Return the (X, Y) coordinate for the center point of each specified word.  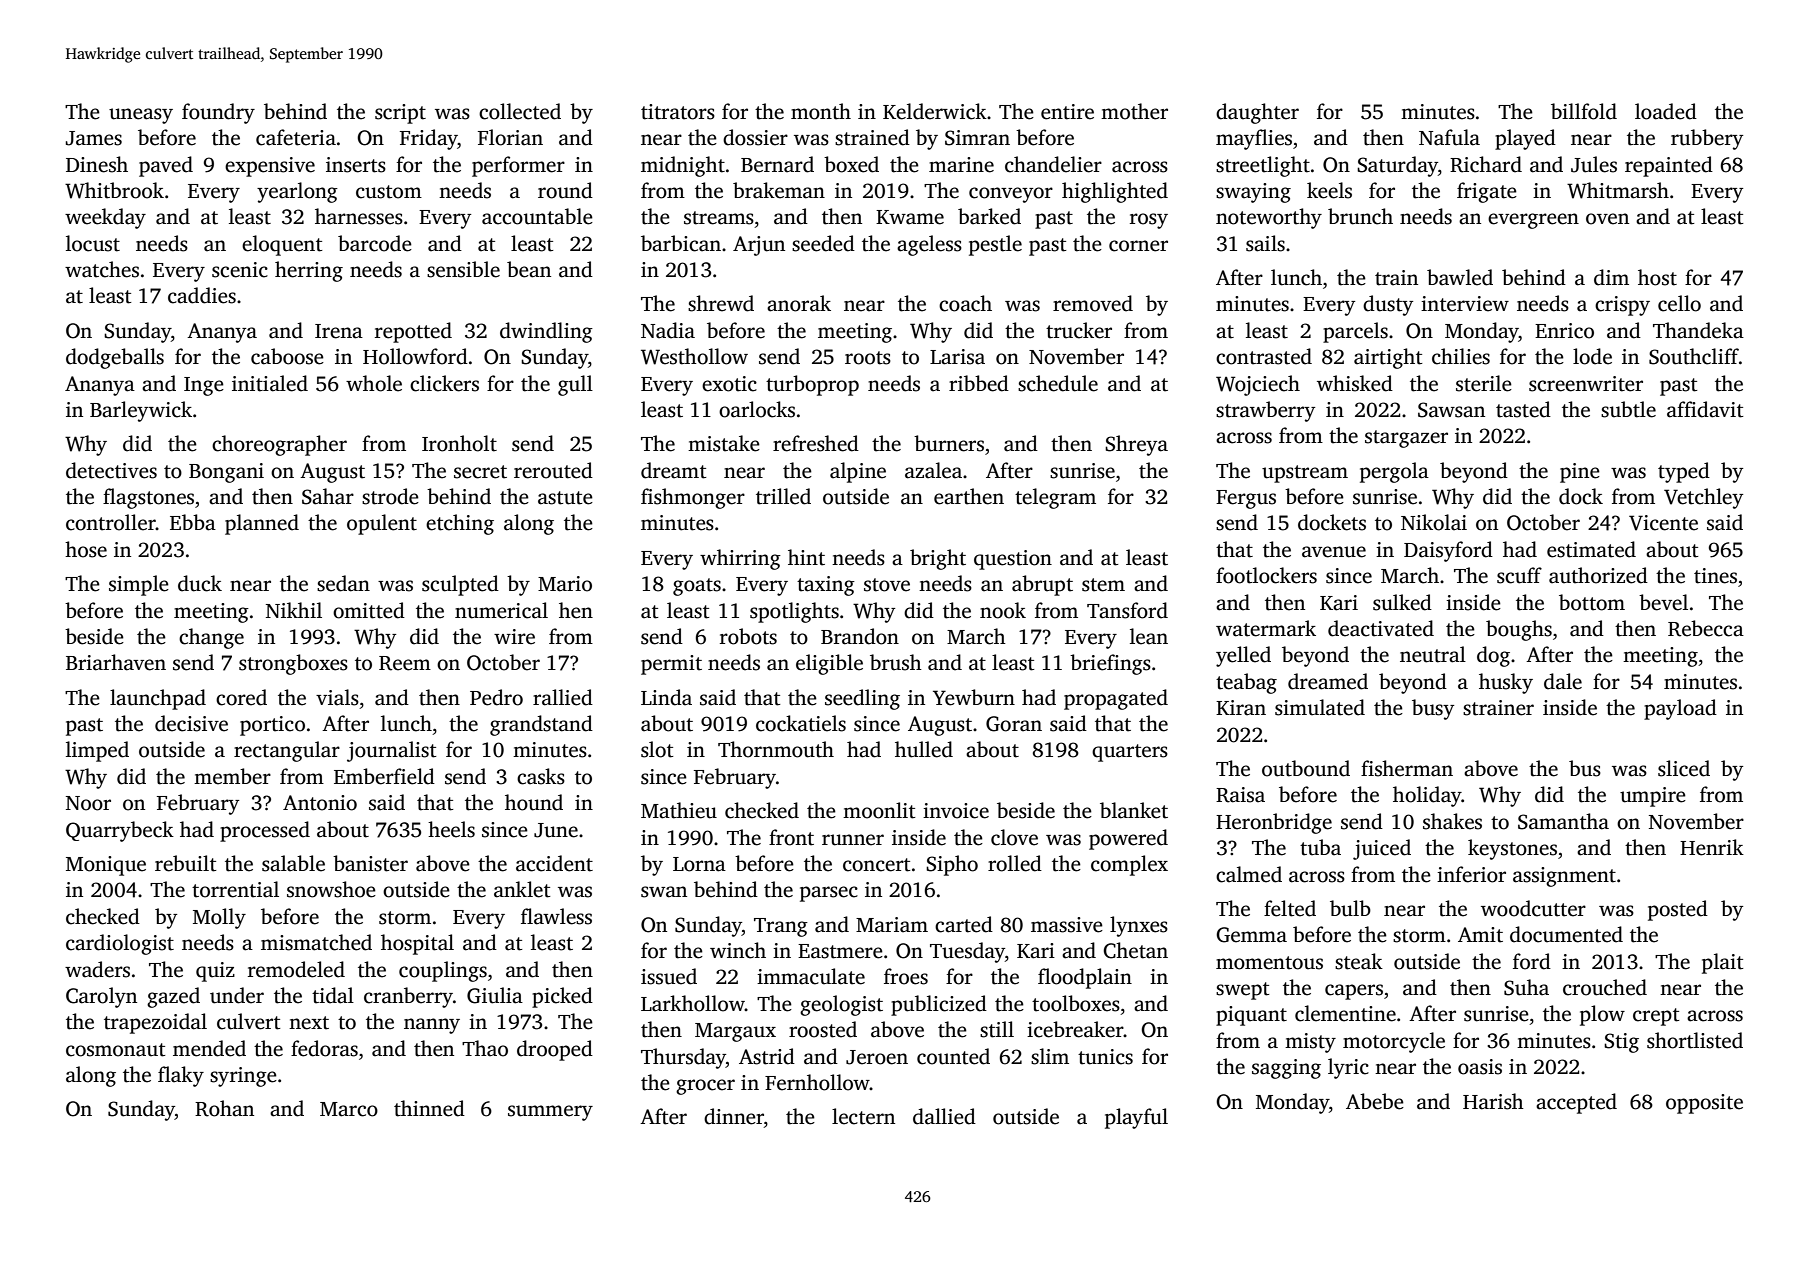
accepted (1576, 1103)
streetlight (1263, 166)
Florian (510, 137)
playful (1136, 1118)
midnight (683, 166)
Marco (349, 1109)
